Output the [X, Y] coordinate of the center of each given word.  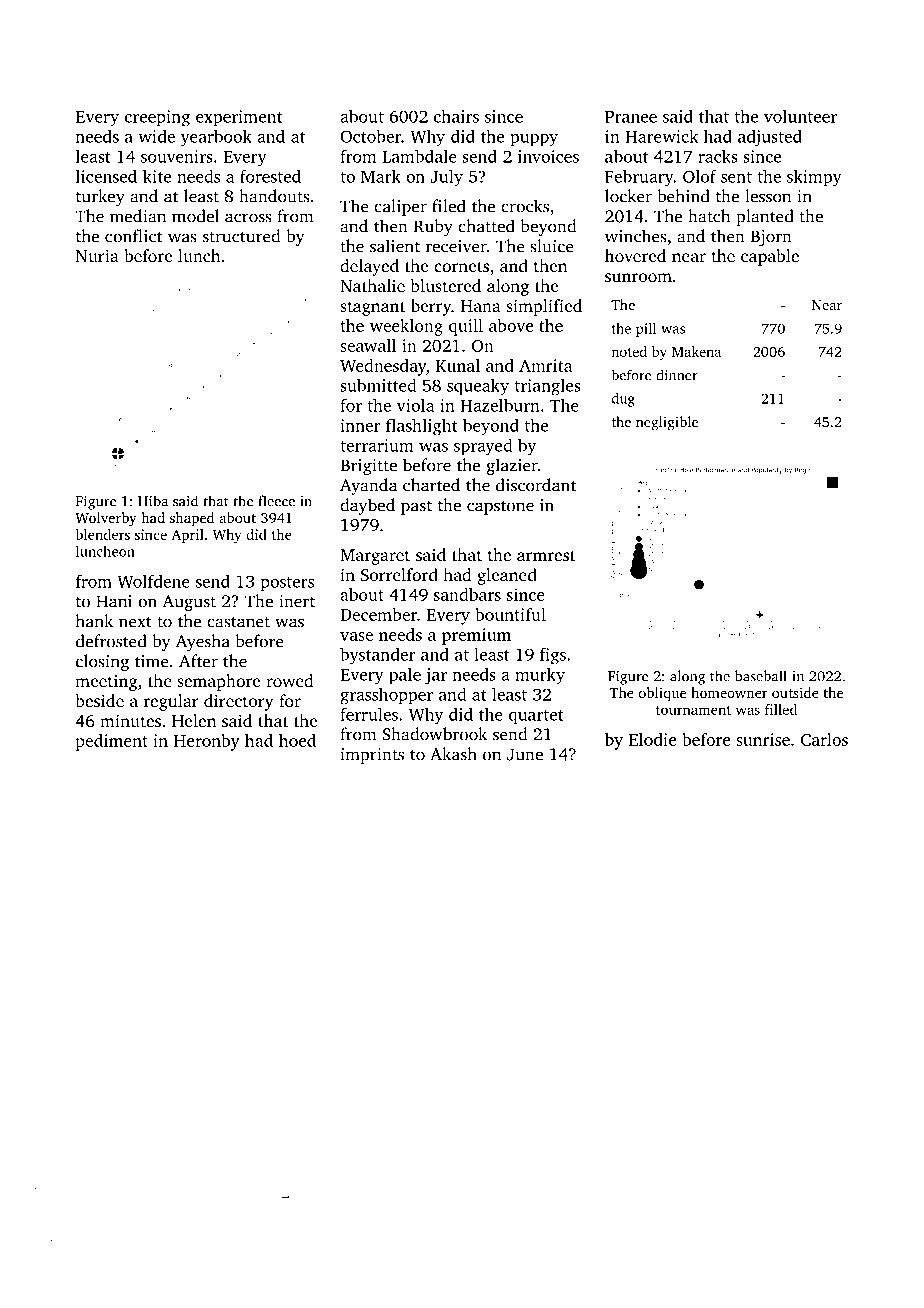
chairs [456, 116]
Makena [696, 351]
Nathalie [372, 285]
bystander [377, 656]
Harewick [662, 136]
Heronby [207, 742]
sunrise [763, 739]
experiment [239, 118]
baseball [761, 676]
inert [297, 601]
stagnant [372, 308]
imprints [372, 756]
